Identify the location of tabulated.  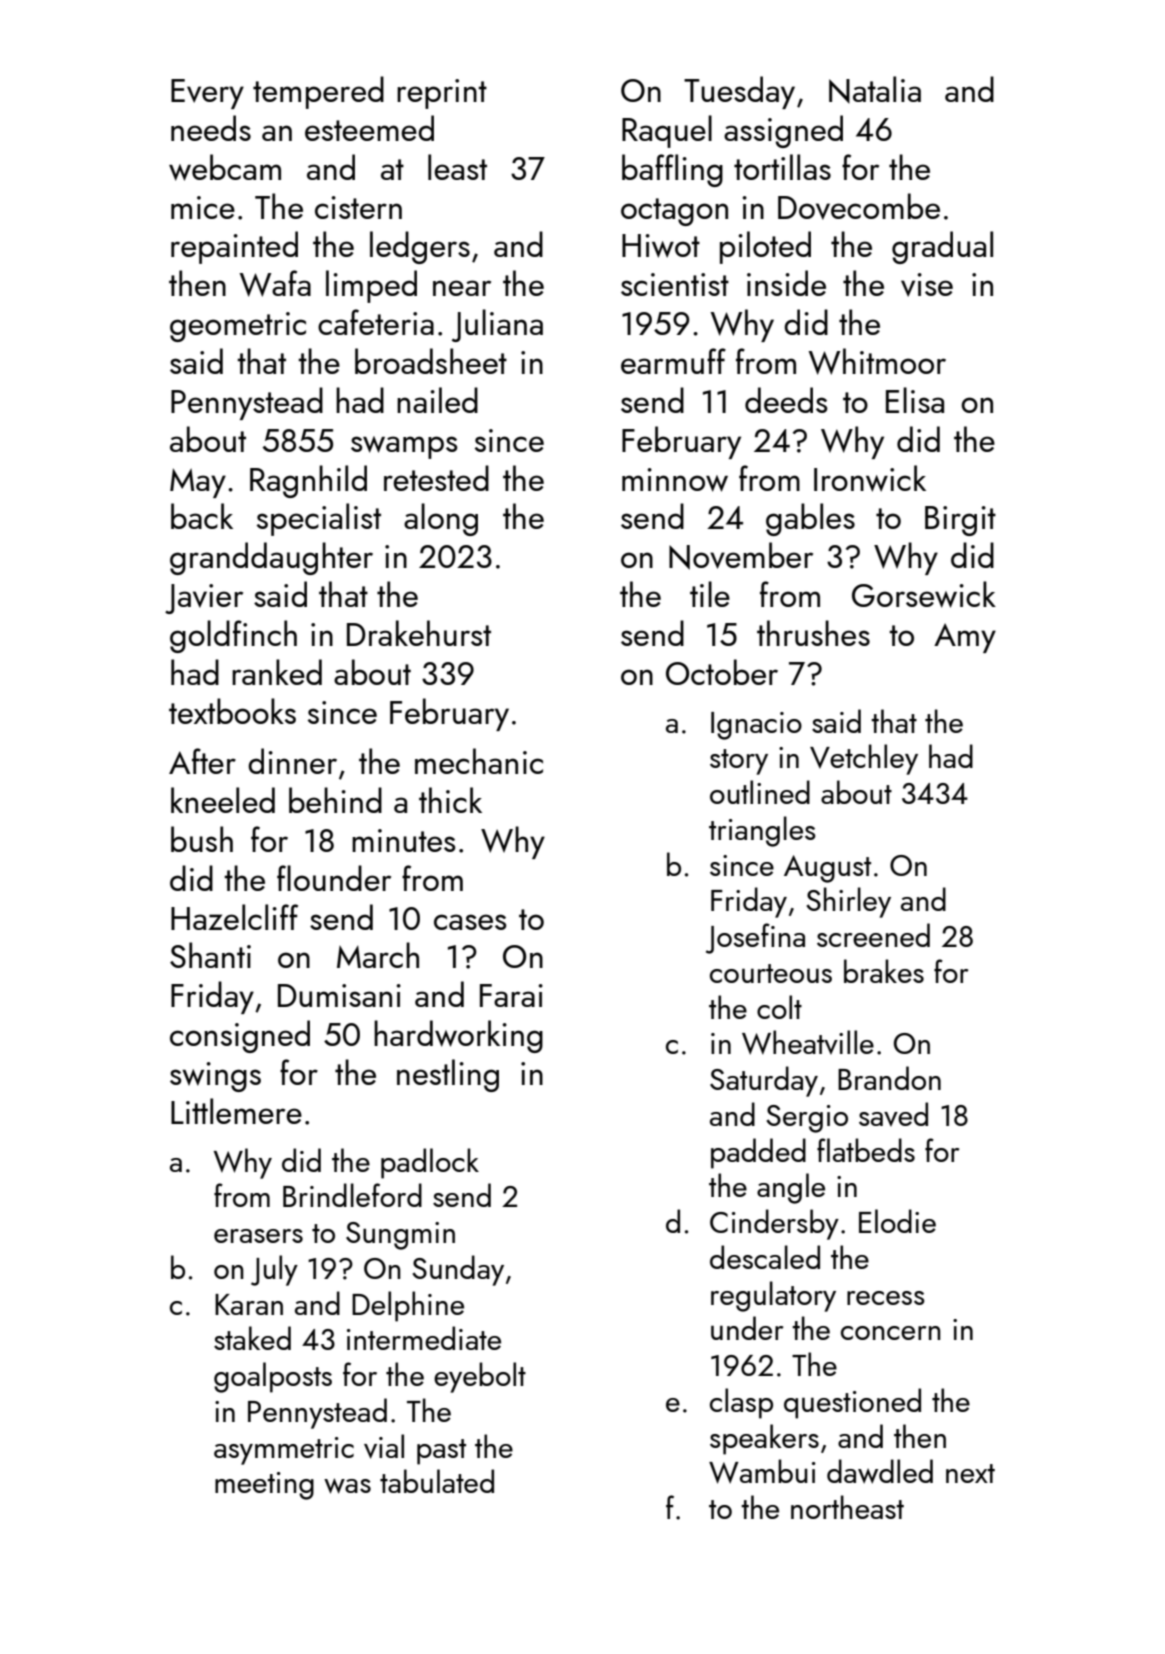
(437, 1481).
